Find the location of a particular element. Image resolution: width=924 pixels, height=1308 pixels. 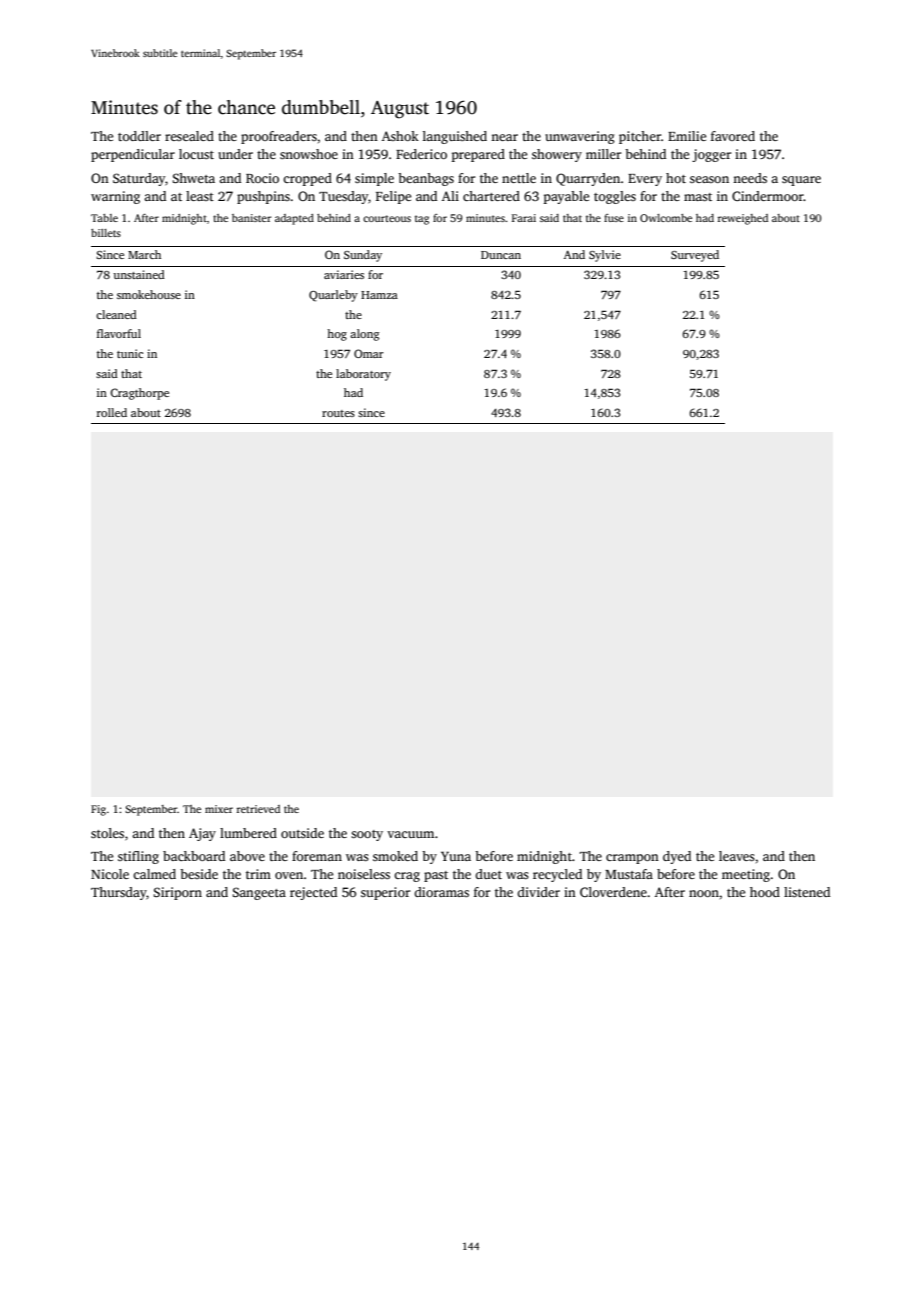

favored is located at coordinates (733, 136).
